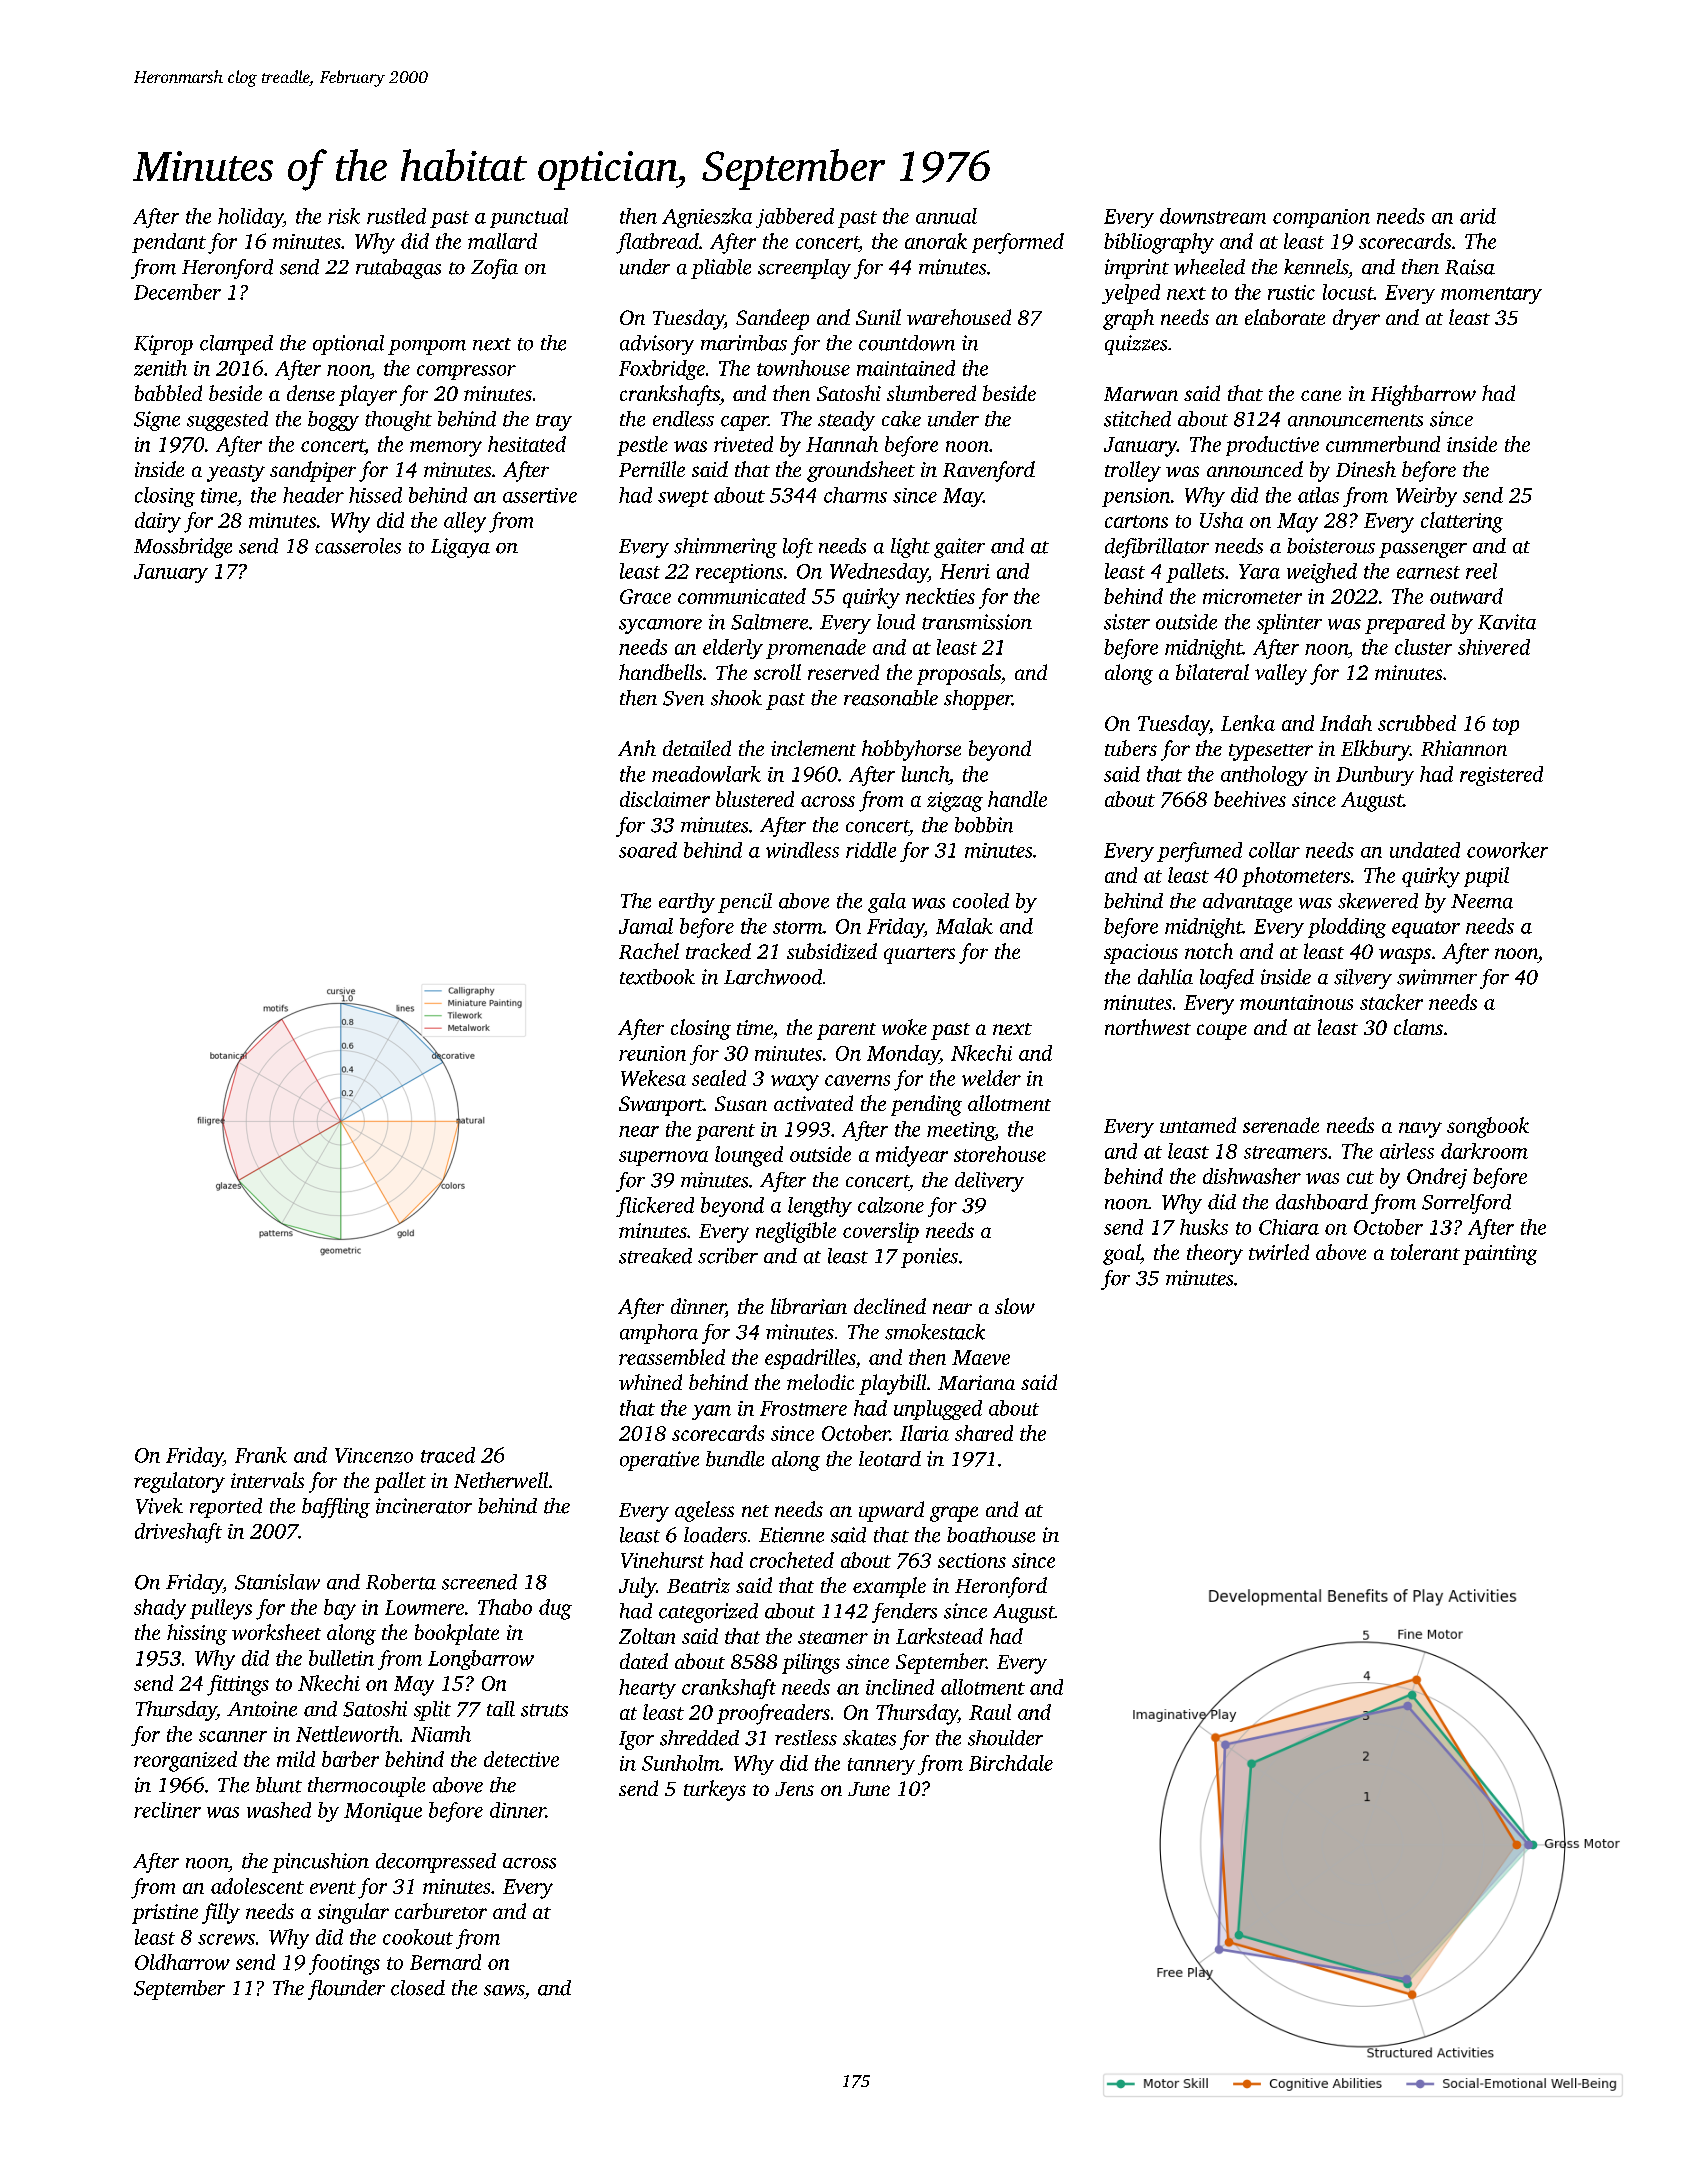 This screenshot has width=1683, height=2178. I want to click on whined, so click(650, 1382).
